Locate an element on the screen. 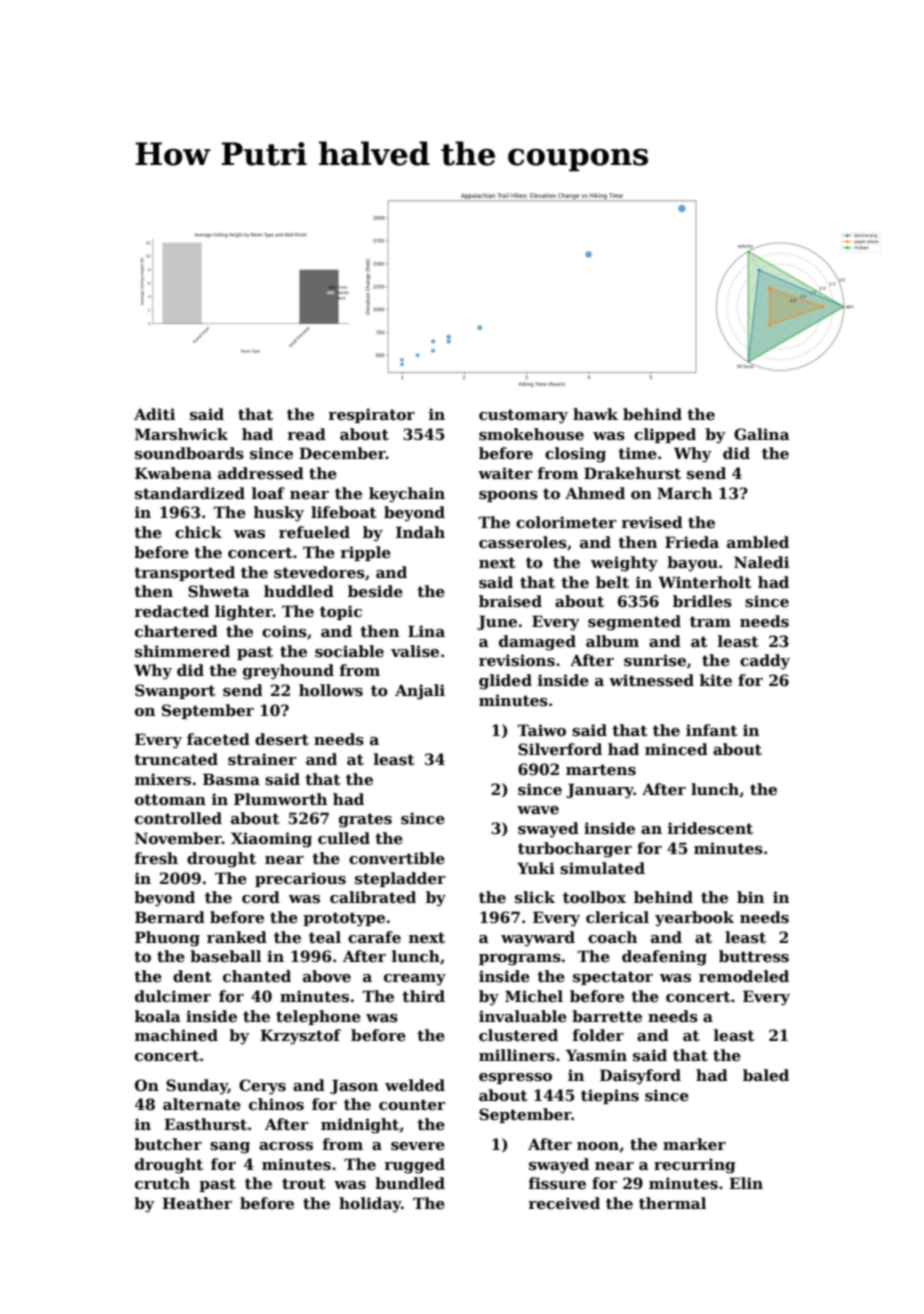 The image size is (924, 1314). culled is located at coordinates (344, 838).
